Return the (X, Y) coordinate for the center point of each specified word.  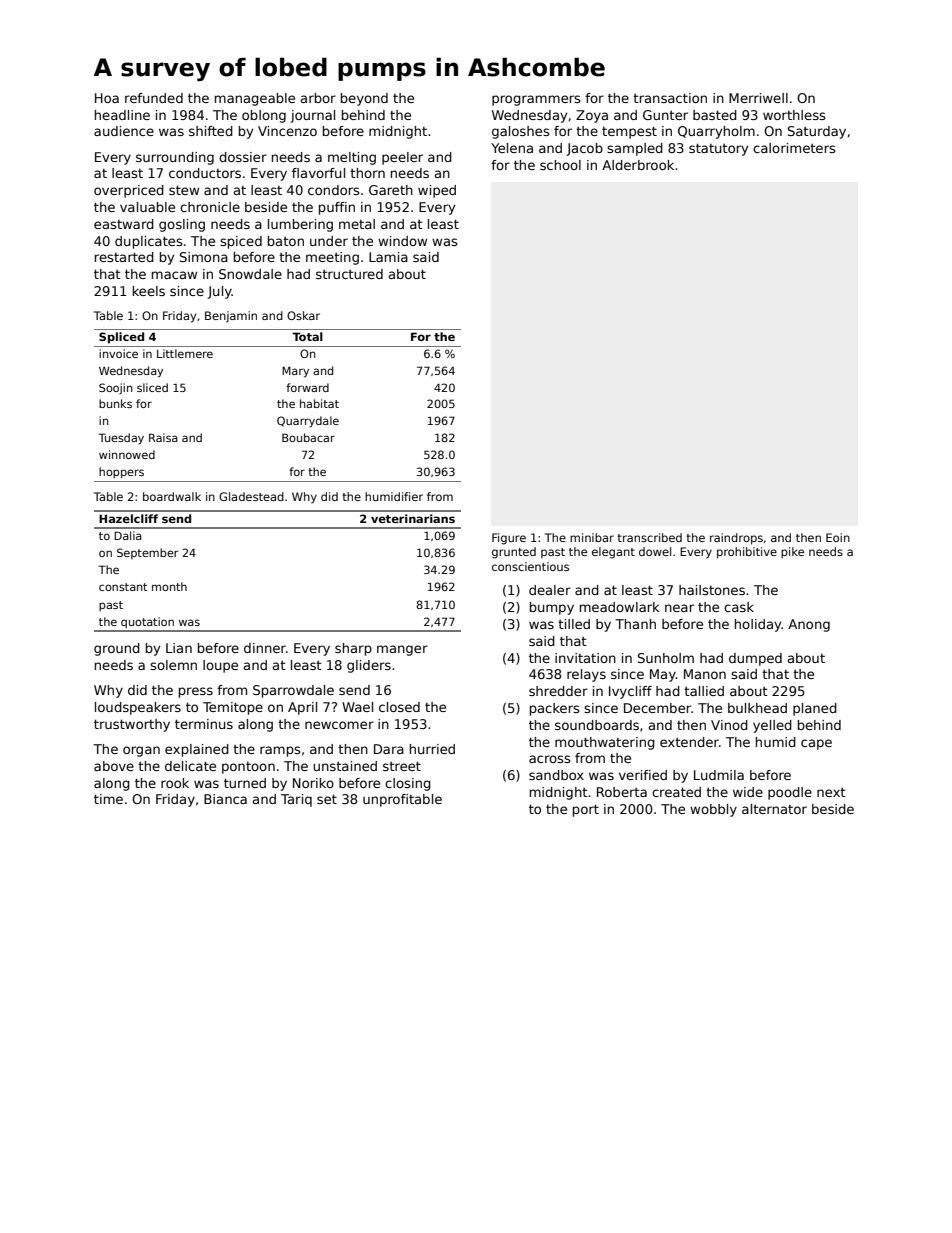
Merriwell (758, 98)
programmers (536, 100)
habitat (319, 403)
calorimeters (794, 148)
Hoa (107, 98)
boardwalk (172, 496)
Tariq (296, 800)
